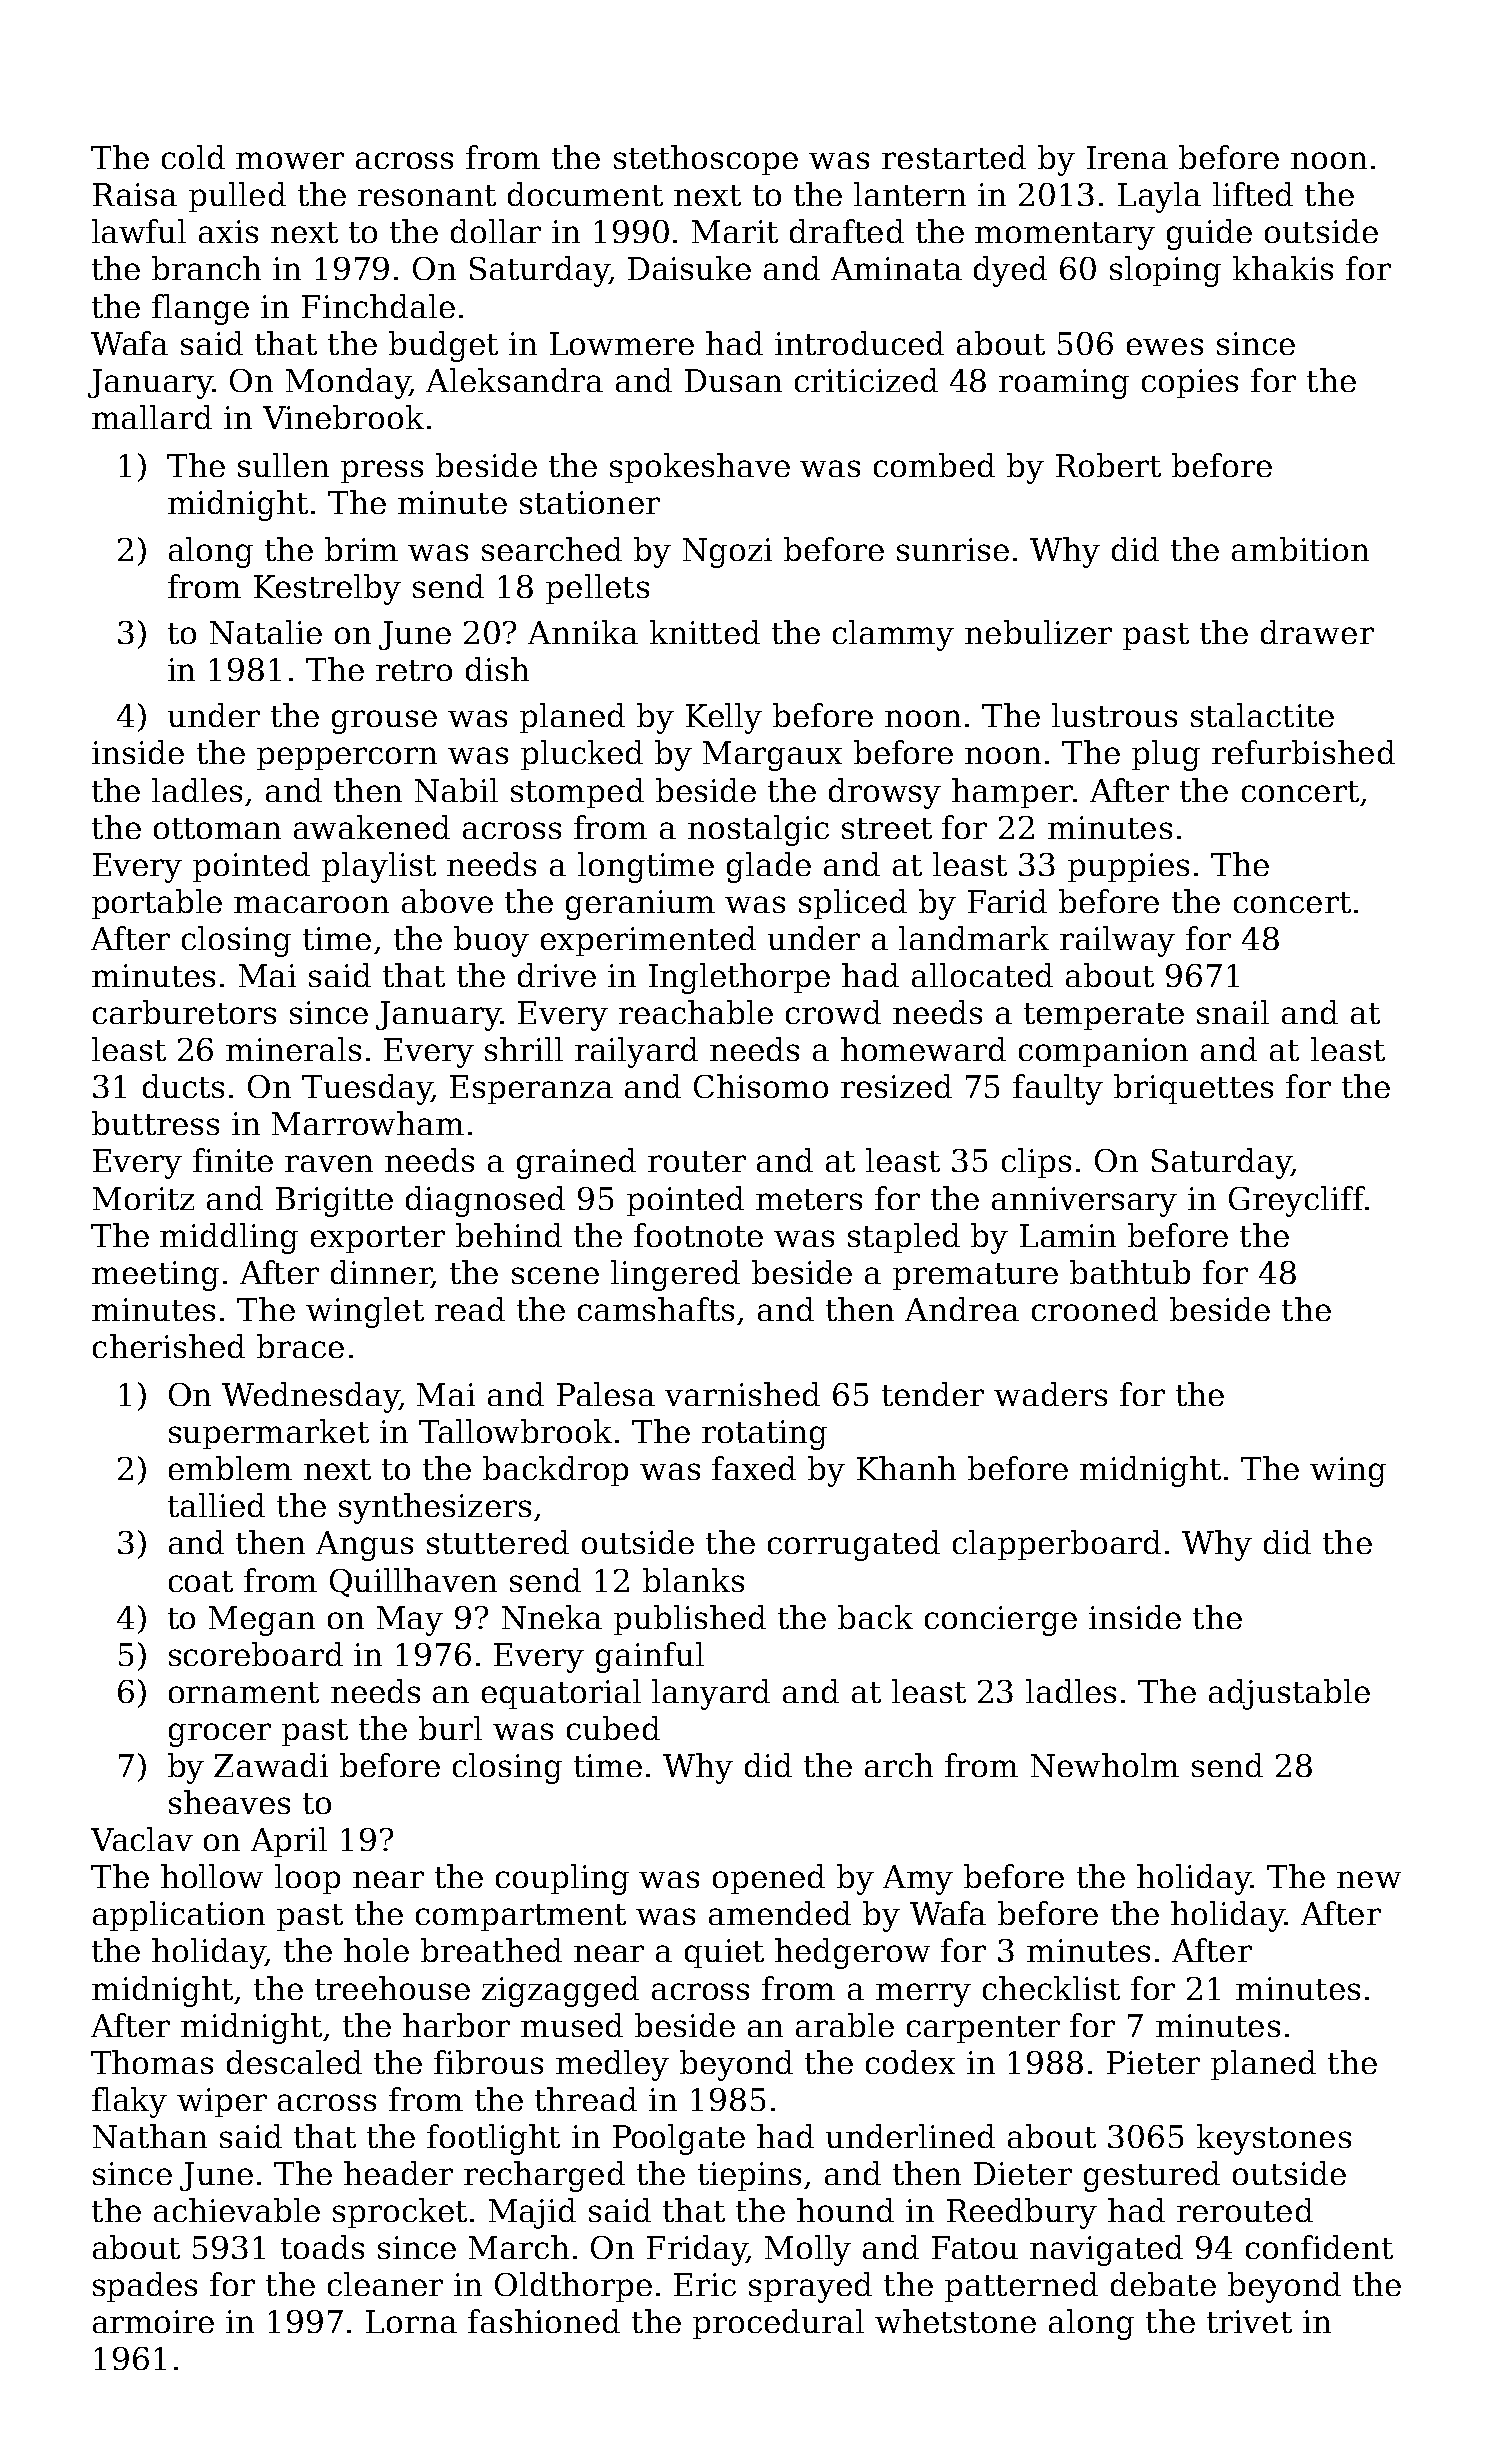  Describe the element at coordinates (290, 160) in the screenshot. I see `mower` at that location.
